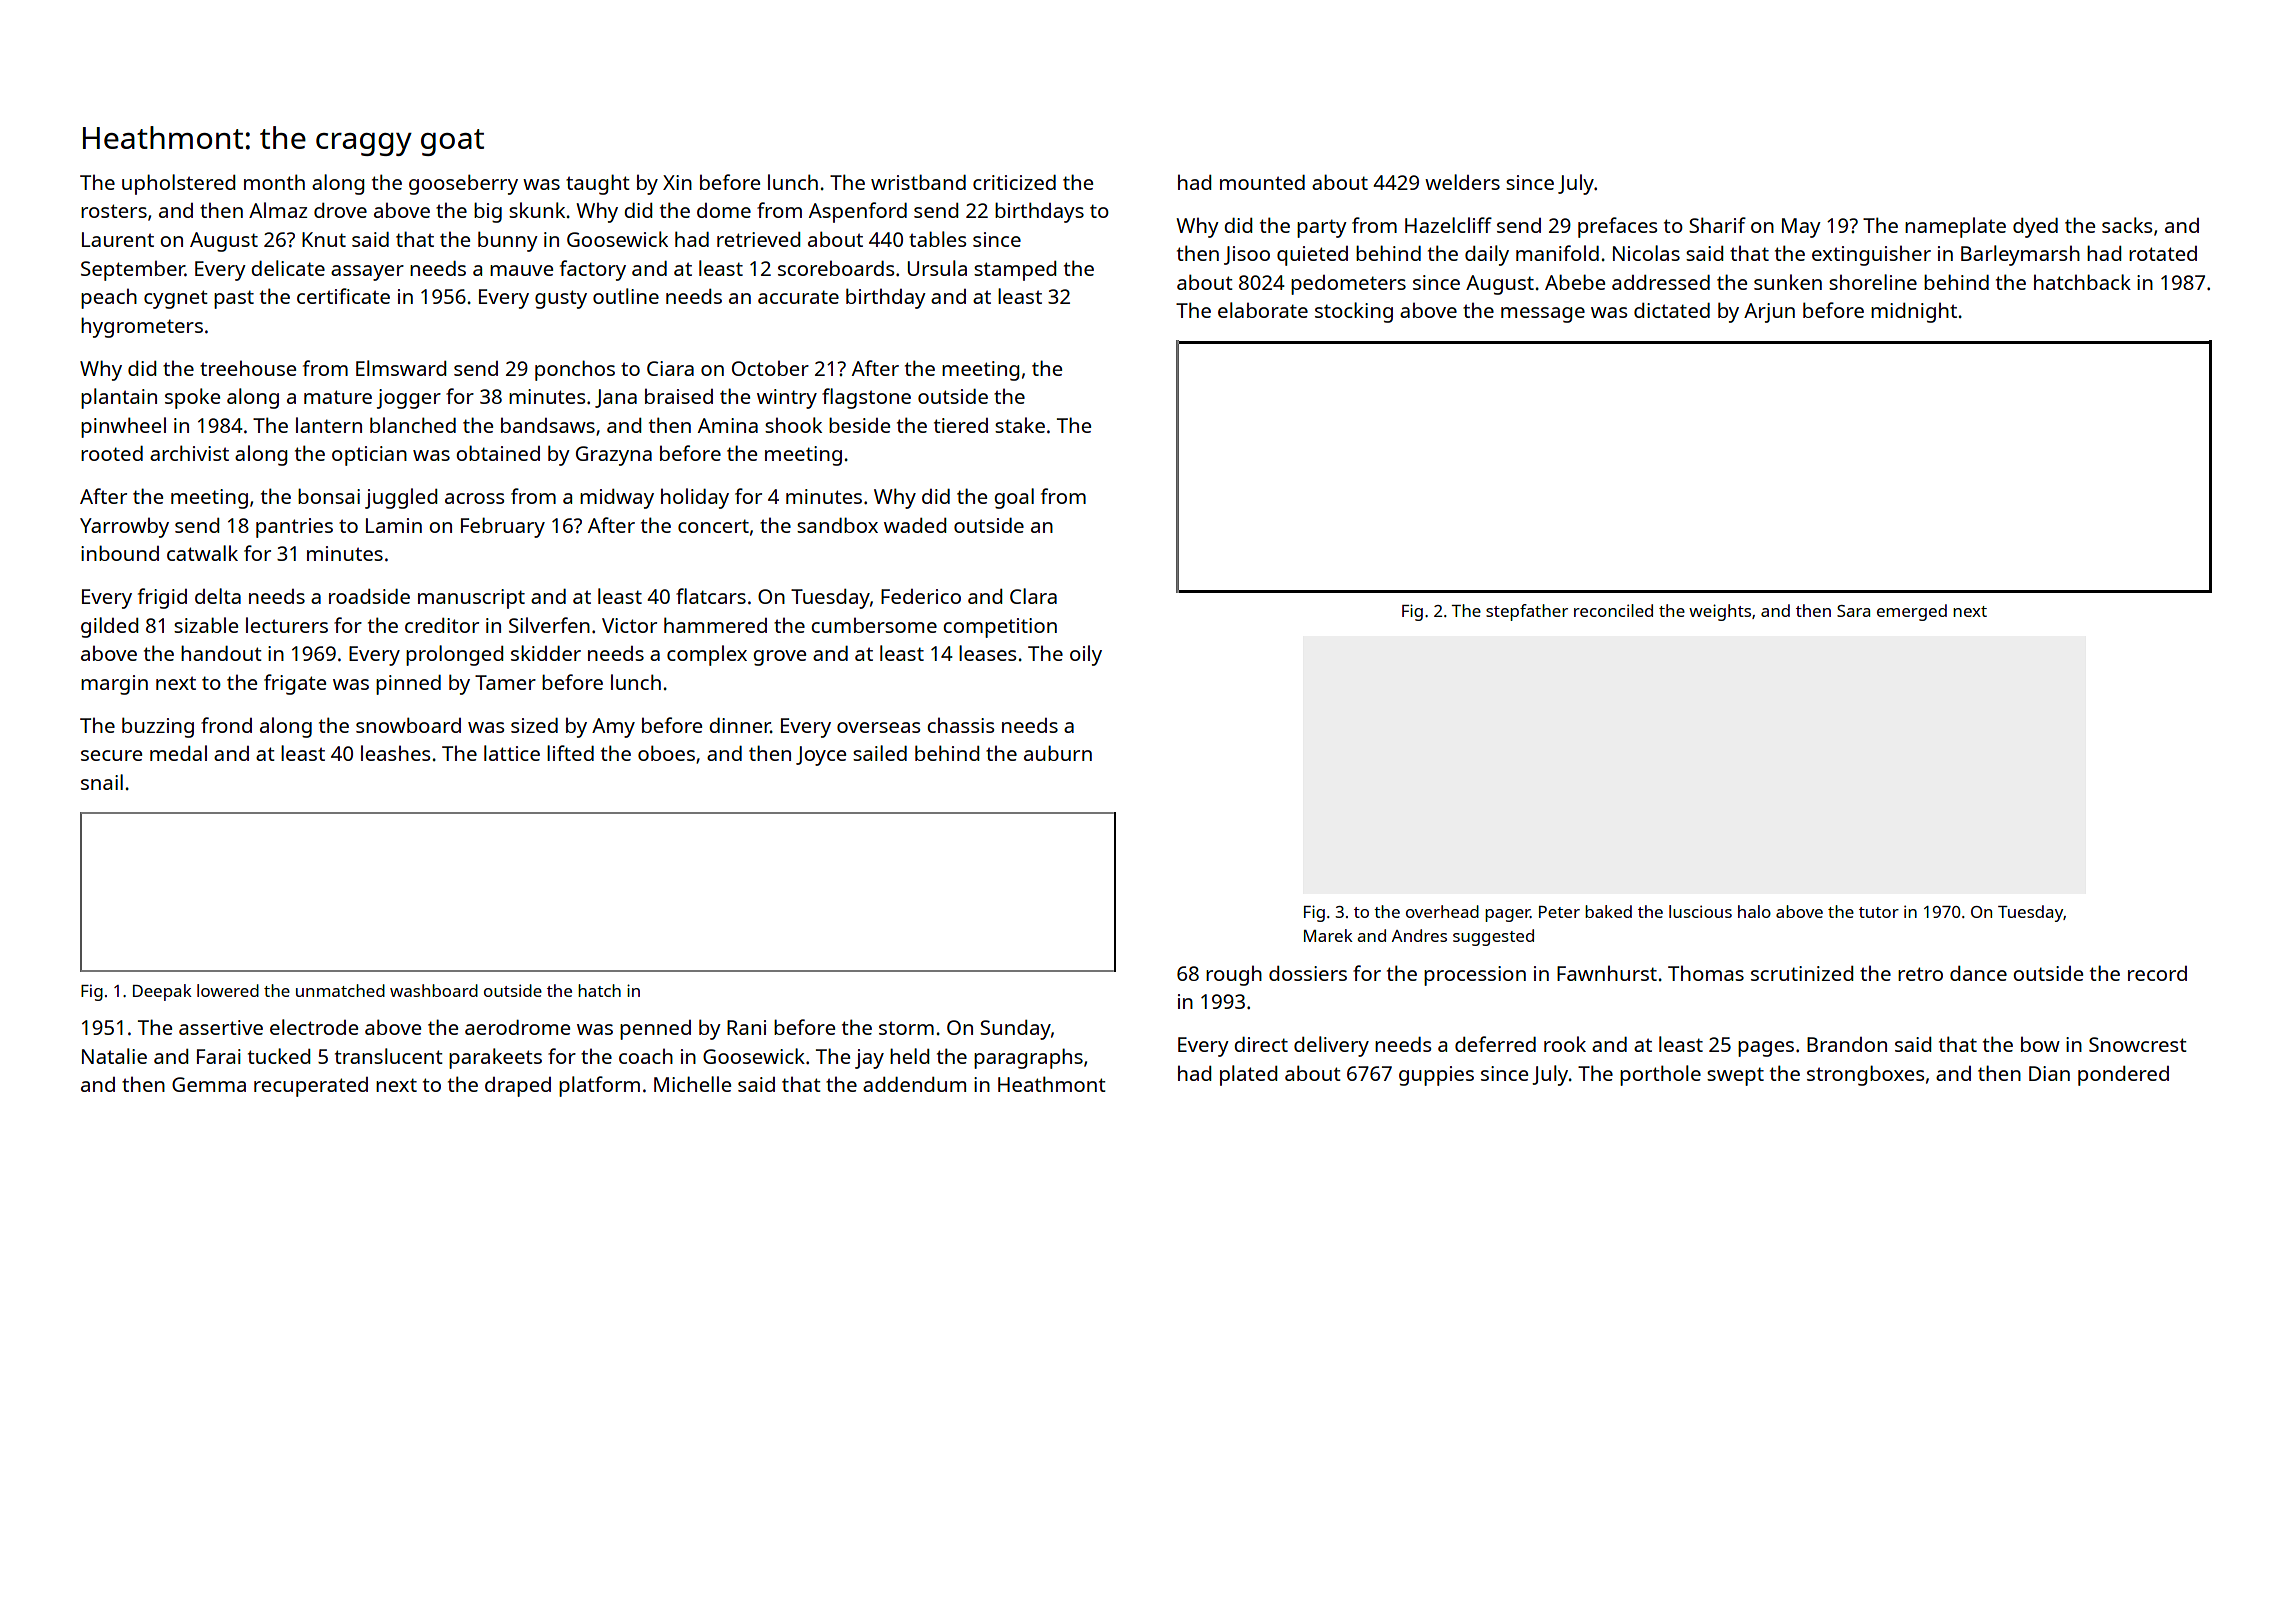  Describe the element at coordinates (158, 727) in the document. I see `buzzing` at that location.
